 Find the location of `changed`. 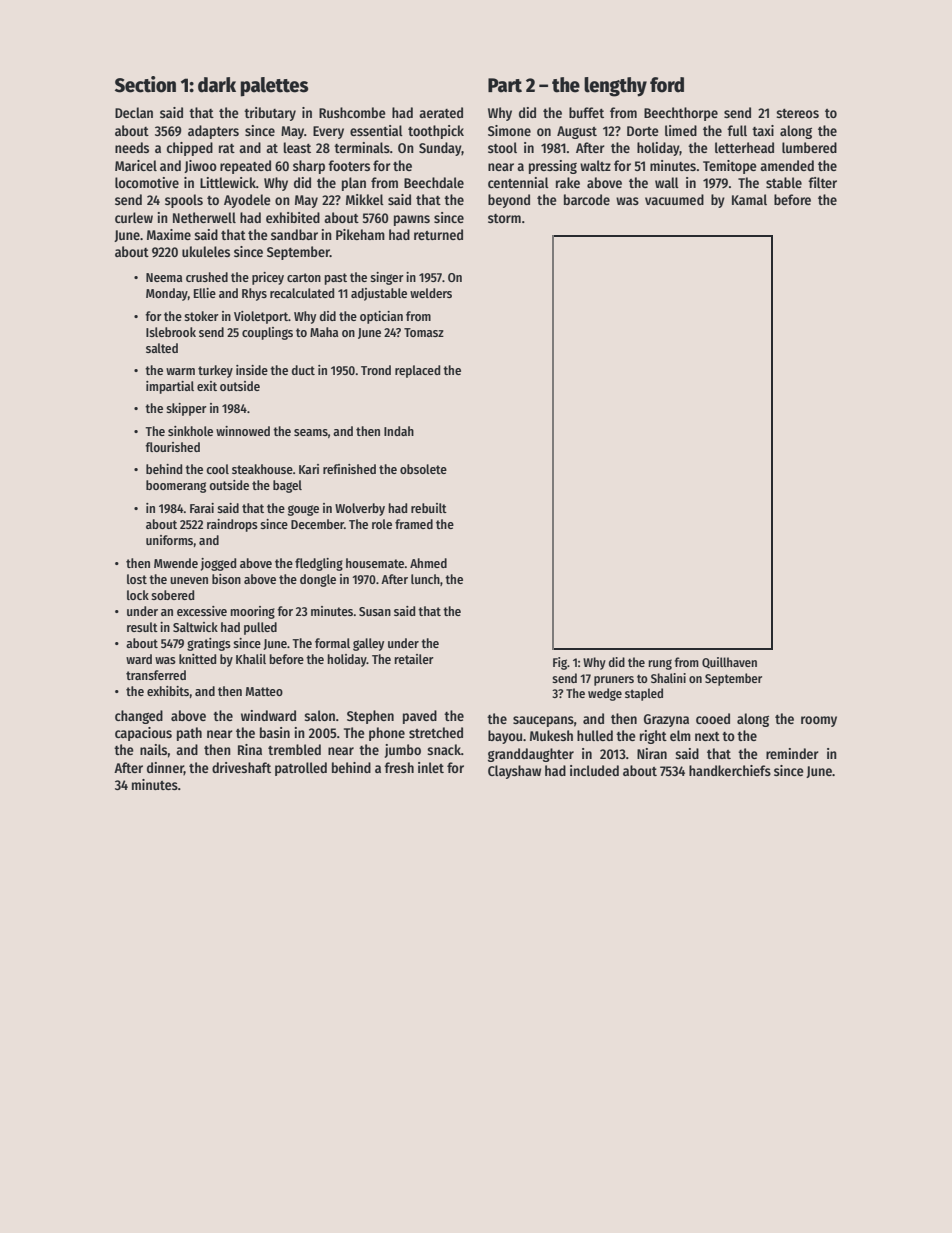

changed is located at coordinates (139, 717).
